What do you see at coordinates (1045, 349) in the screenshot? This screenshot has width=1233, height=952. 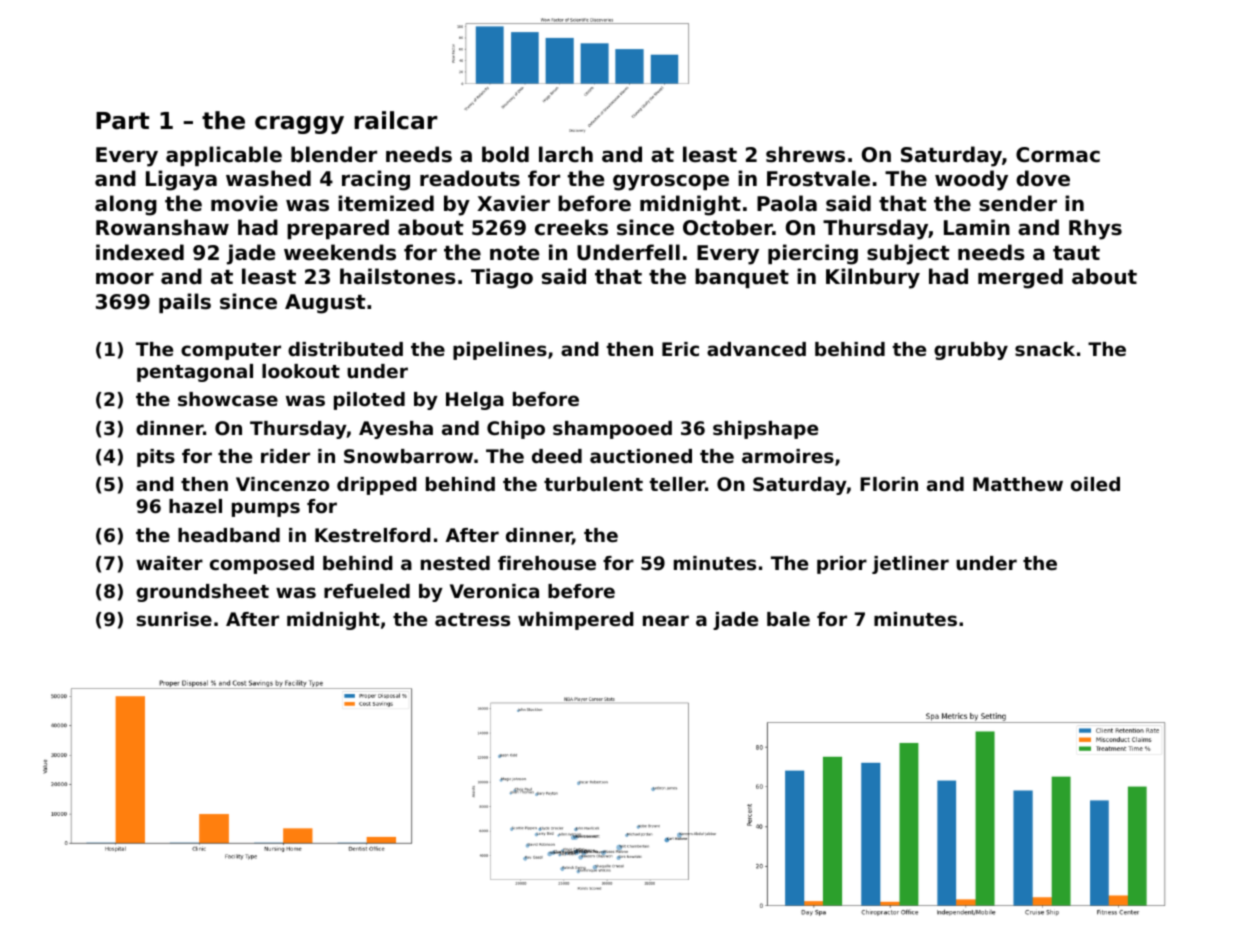 I see `snack` at bounding box center [1045, 349].
